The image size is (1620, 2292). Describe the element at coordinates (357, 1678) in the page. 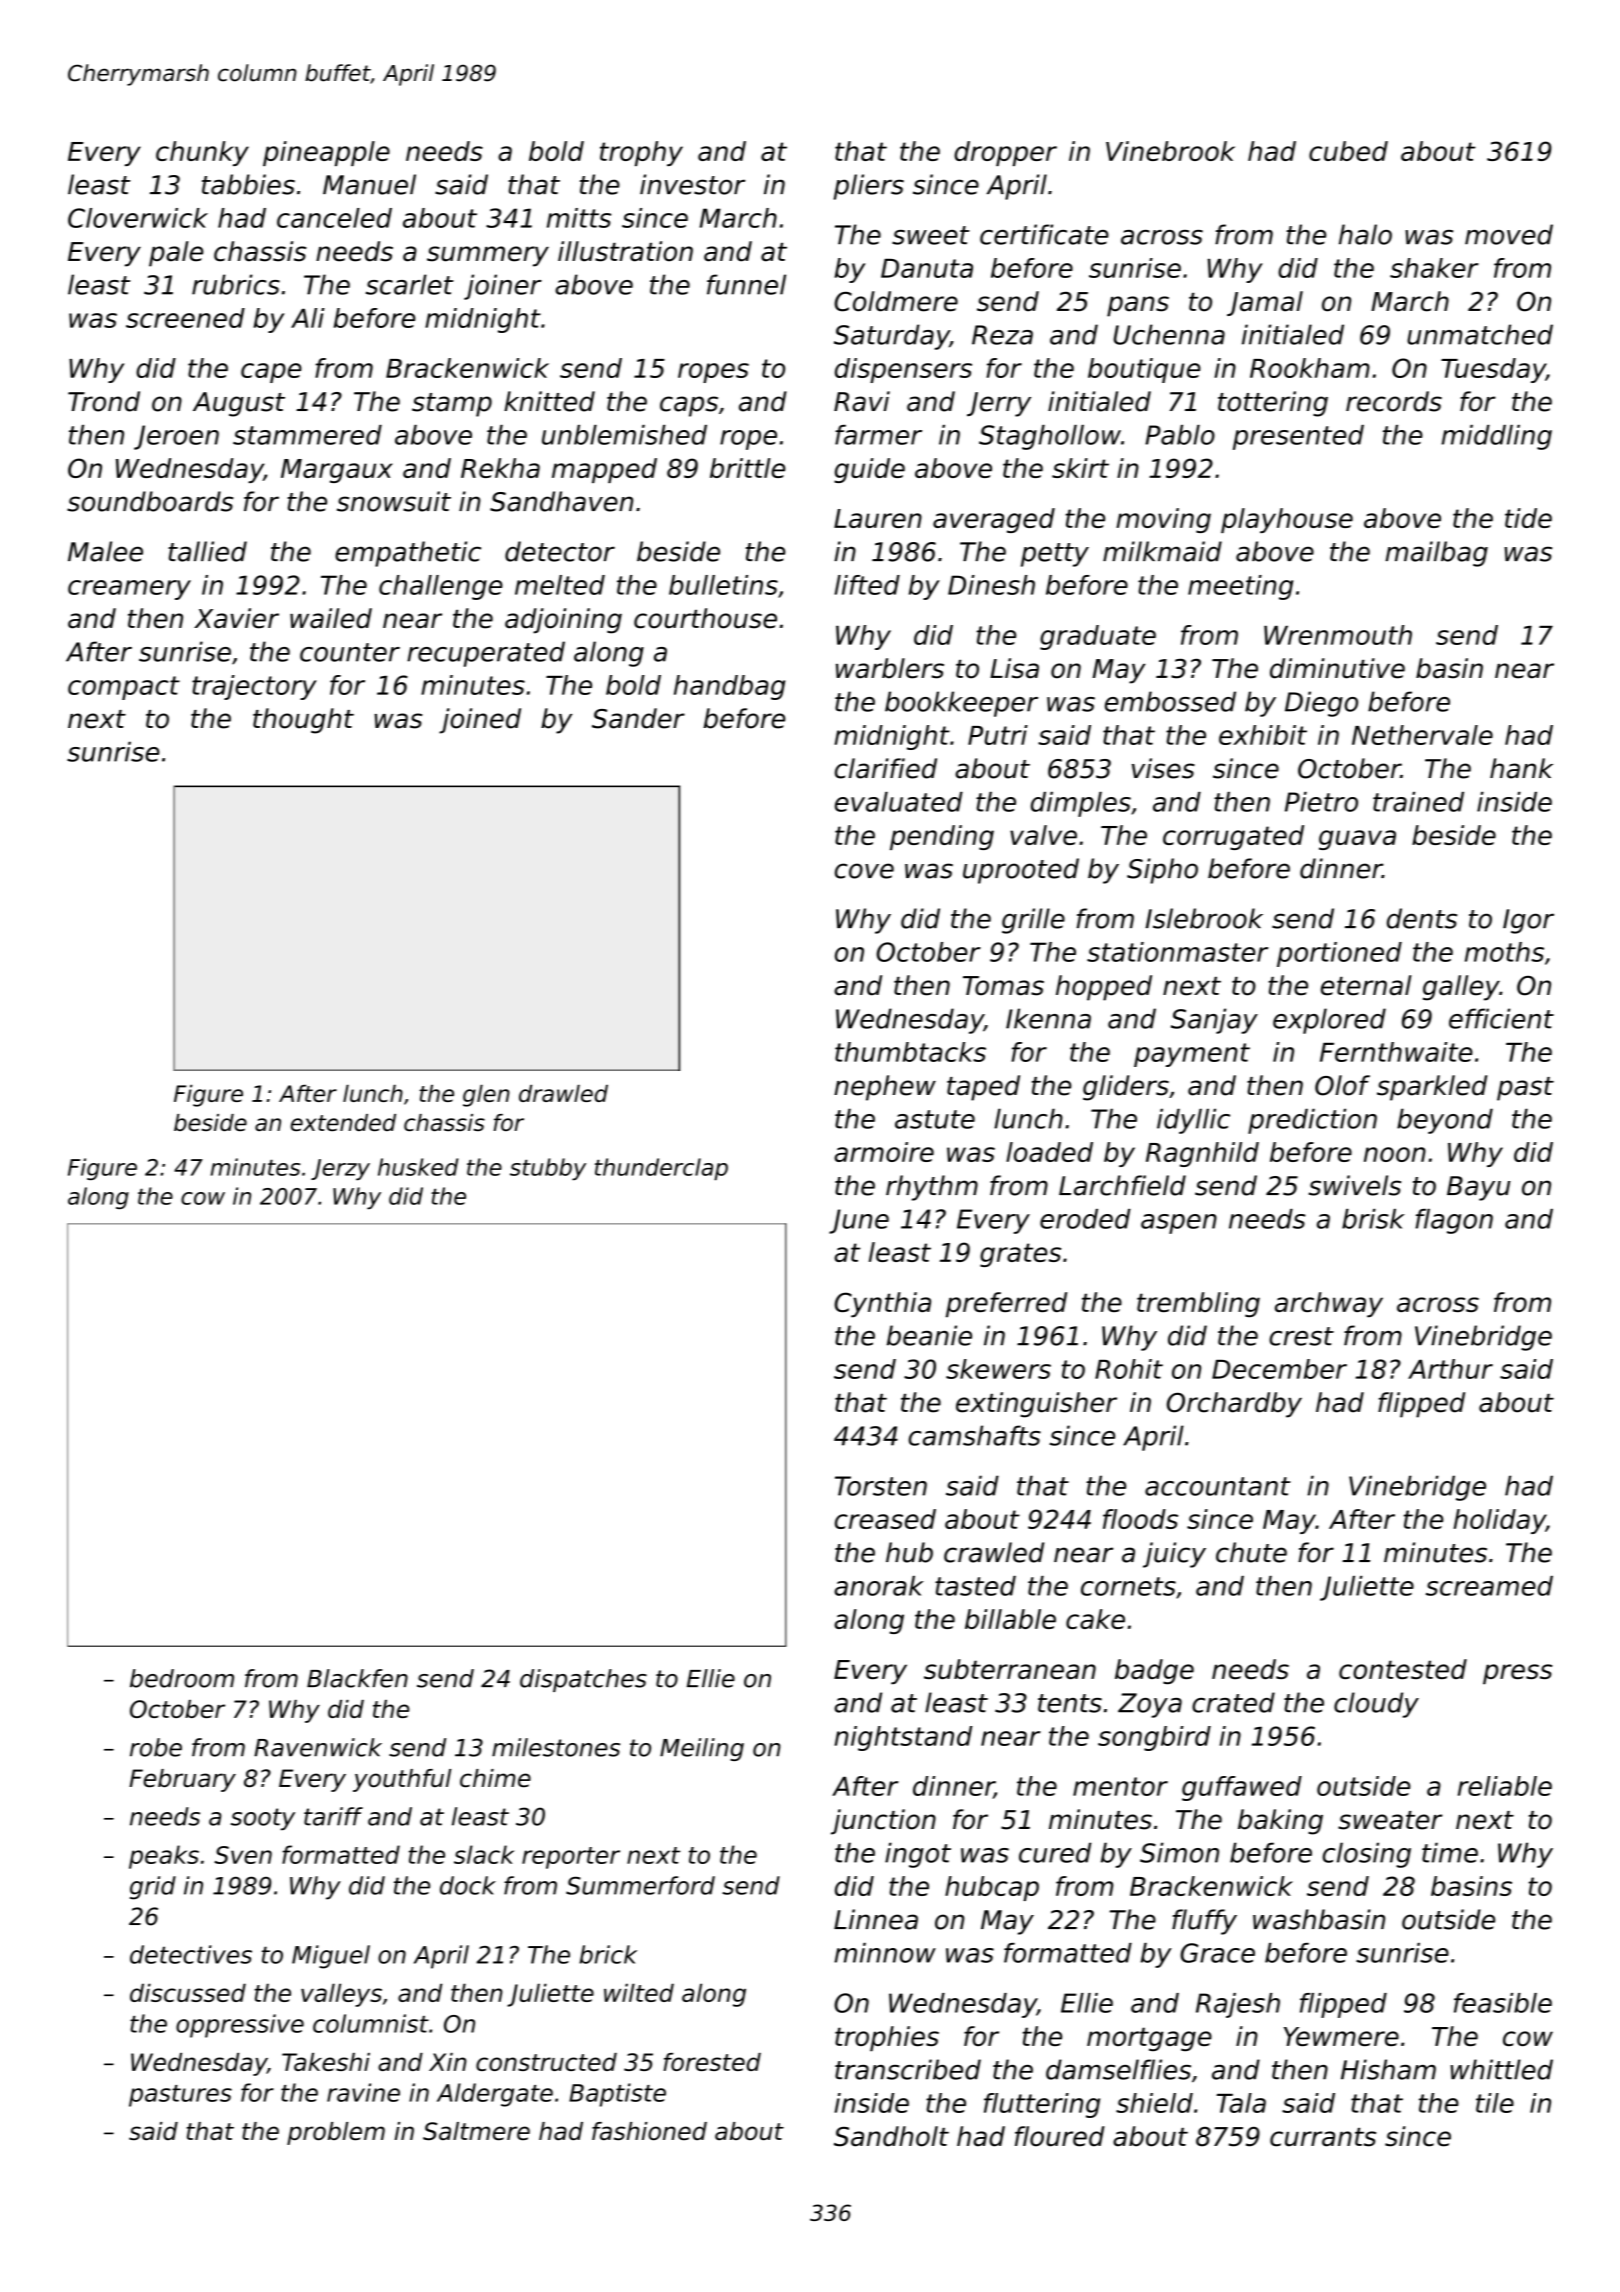

I see `Blackfen` at that location.
